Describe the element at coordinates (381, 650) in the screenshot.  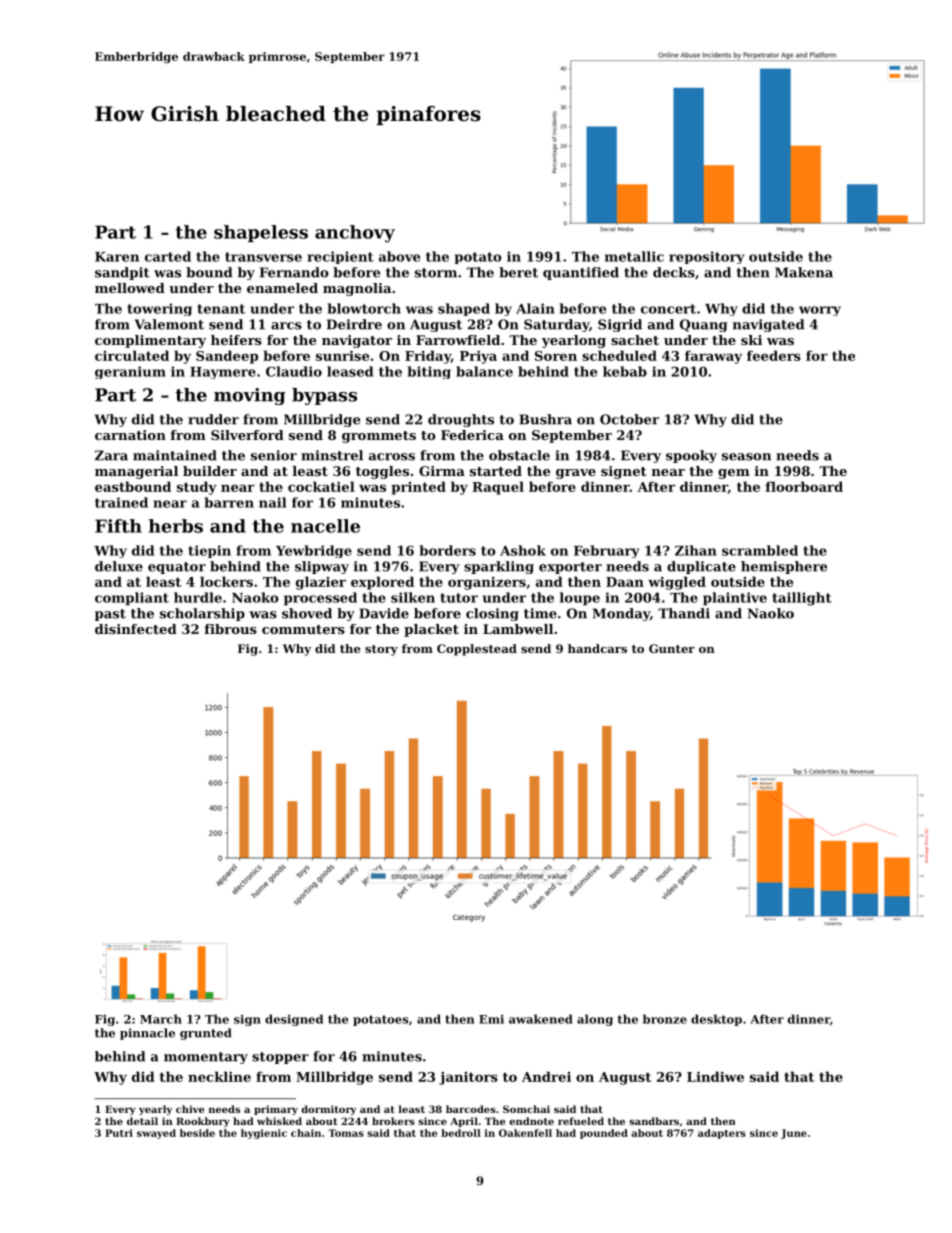
I see `story` at that location.
